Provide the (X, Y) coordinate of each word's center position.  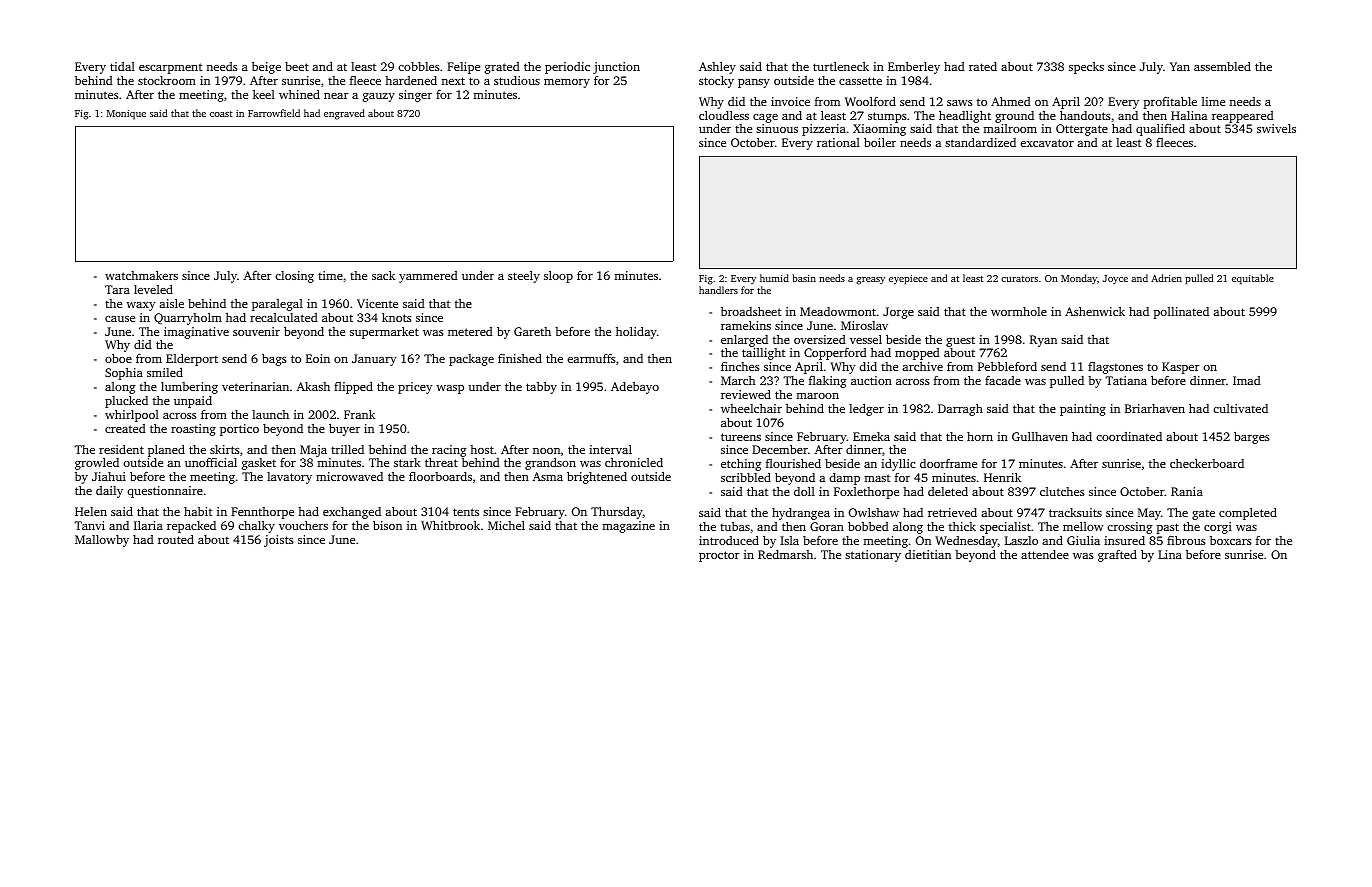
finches (740, 366)
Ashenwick (1095, 311)
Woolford (870, 101)
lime (1213, 101)
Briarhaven (1155, 408)
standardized (980, 142)
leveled (153, 289)
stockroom (167, 80)
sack (383, 275)
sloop (558, 277)
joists (279, 541)
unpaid (193, 402)
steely (524, 277)
